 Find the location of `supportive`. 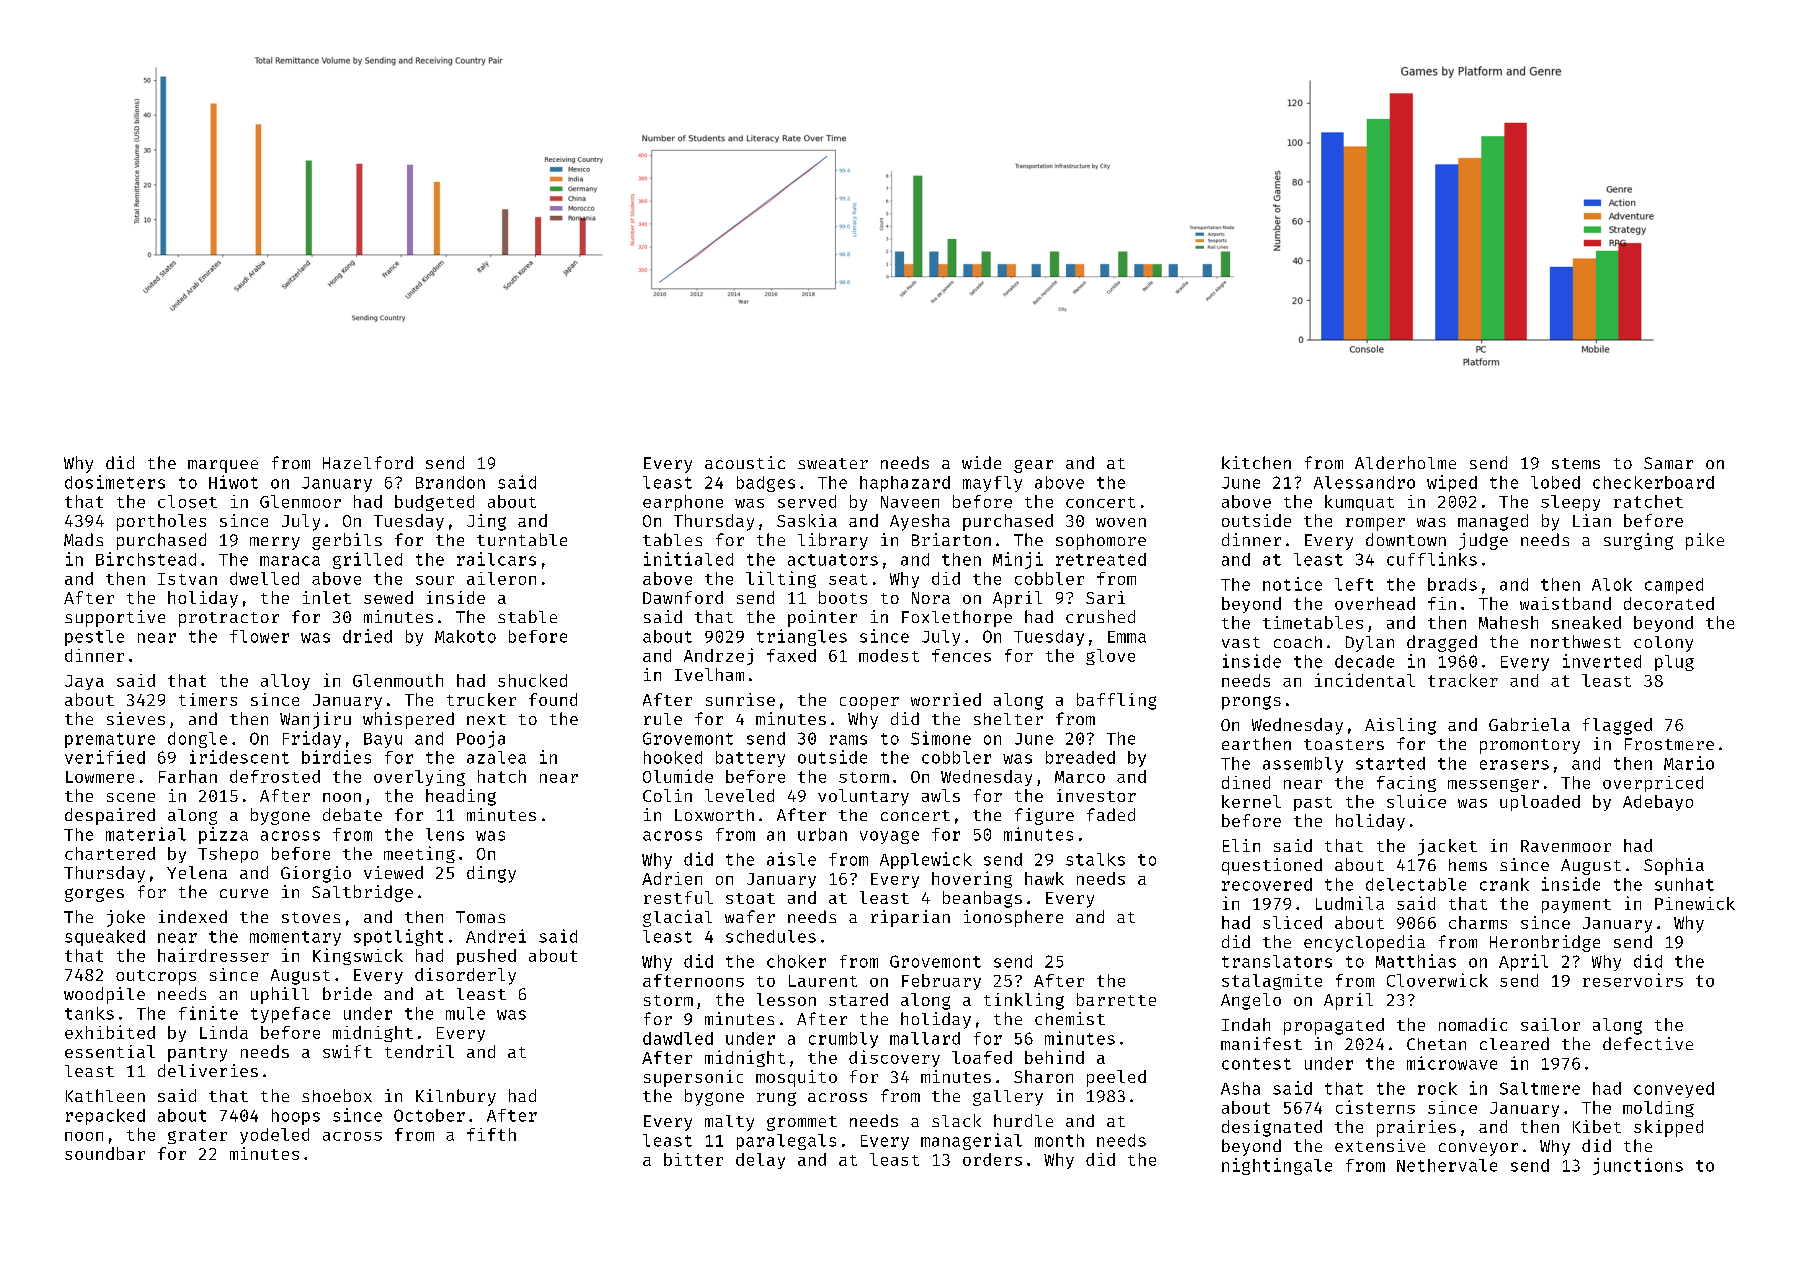

supportive is located at coordinates (115, 618).
